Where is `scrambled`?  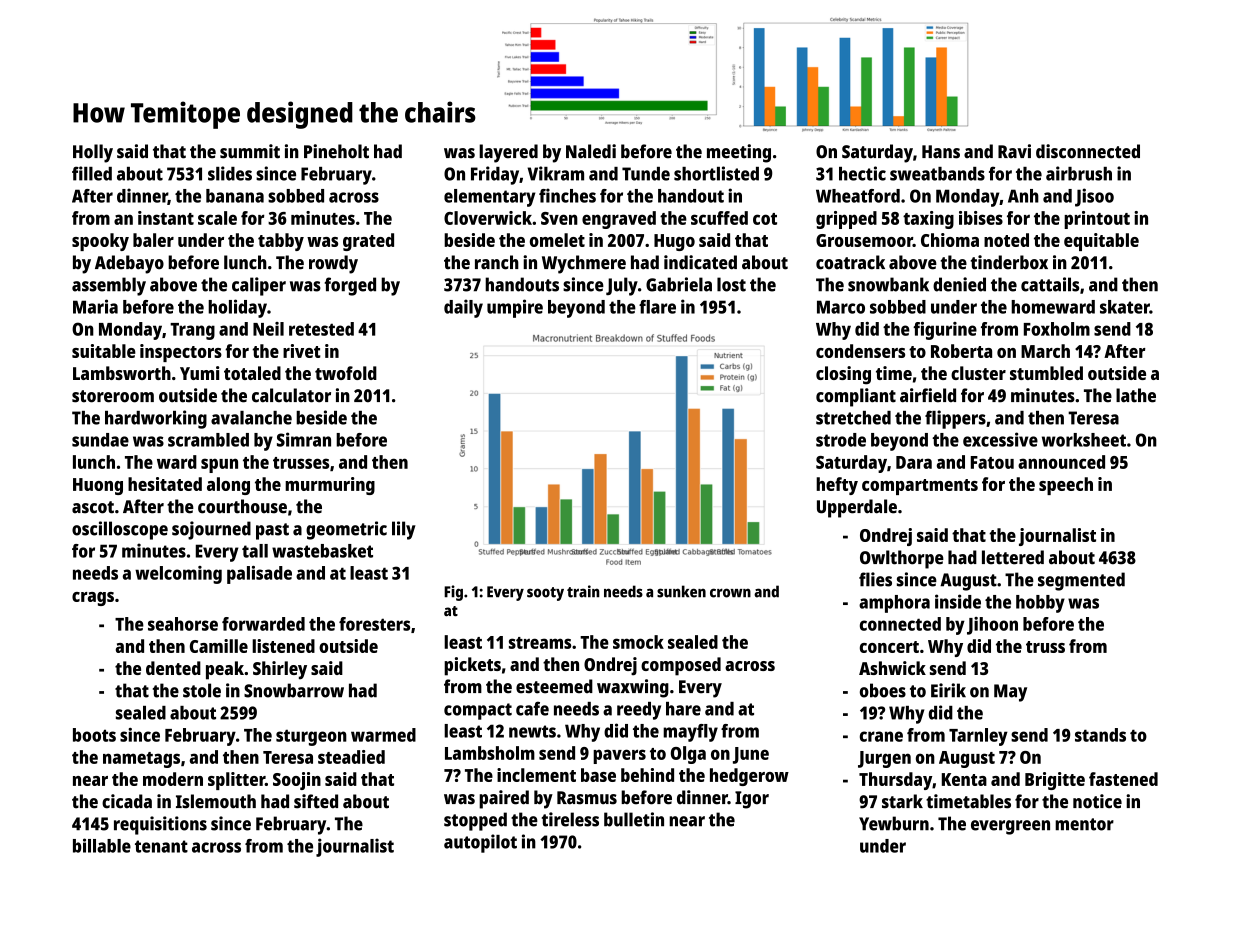 scrambled is located at coordinates (208, 440).
